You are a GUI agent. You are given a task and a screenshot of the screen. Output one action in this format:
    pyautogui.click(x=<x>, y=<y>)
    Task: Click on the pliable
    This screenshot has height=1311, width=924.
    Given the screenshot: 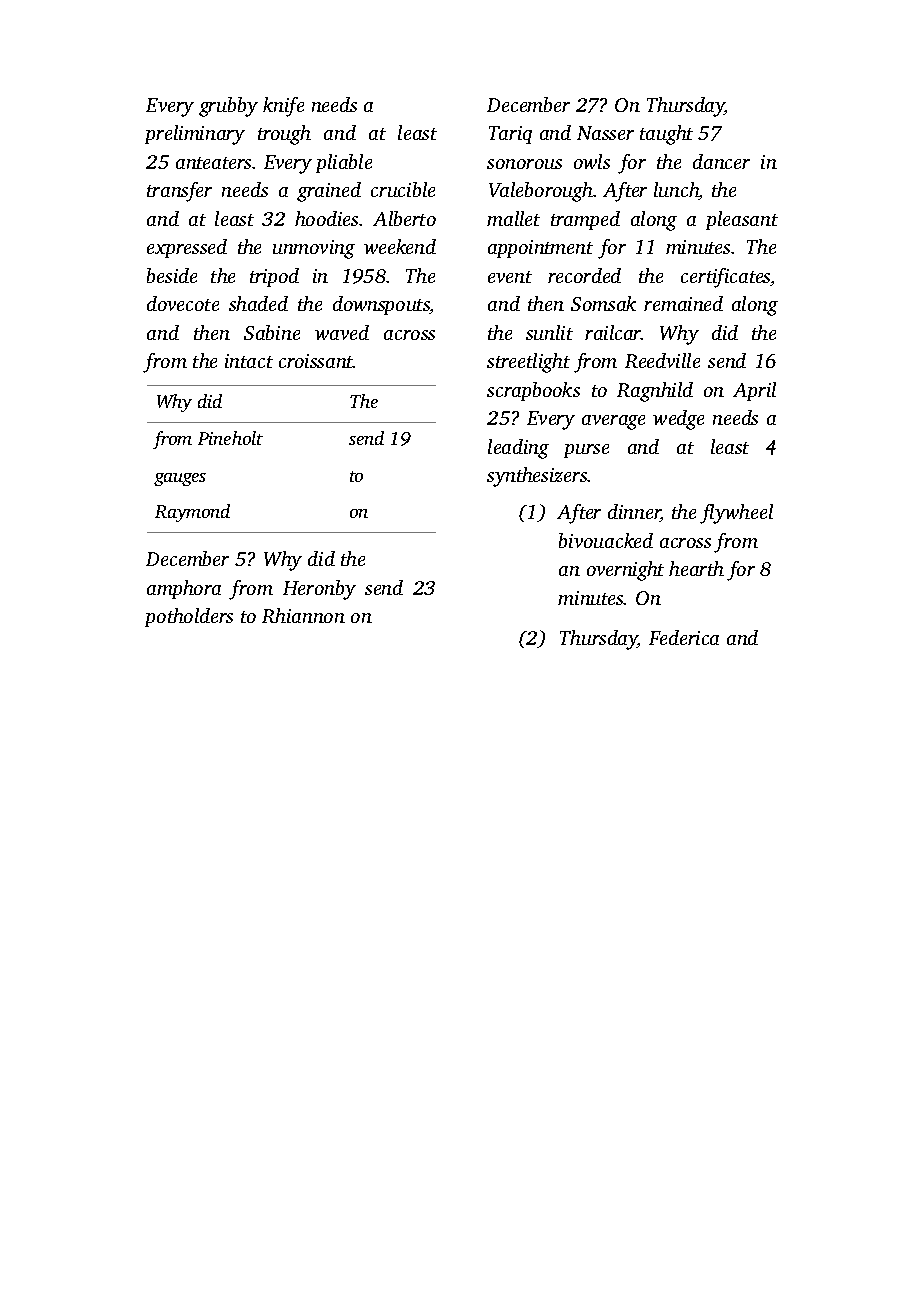 What is the action you would take?
    pyautogui.click(x=344, y=163)
